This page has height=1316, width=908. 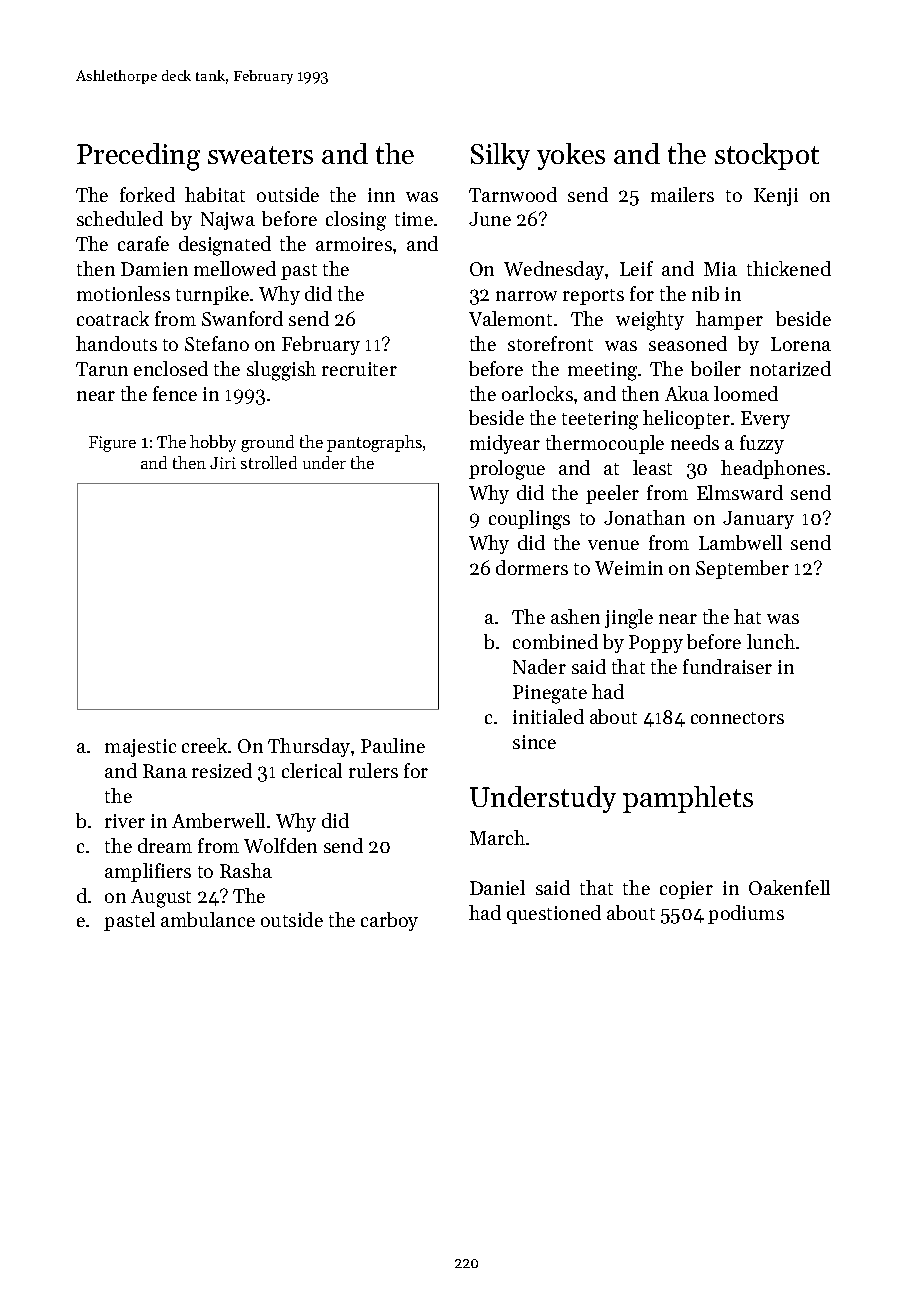 What do you see at coordinates (260, 155) in the page?
I see `sweaters` at bounding box center [260, 155].
